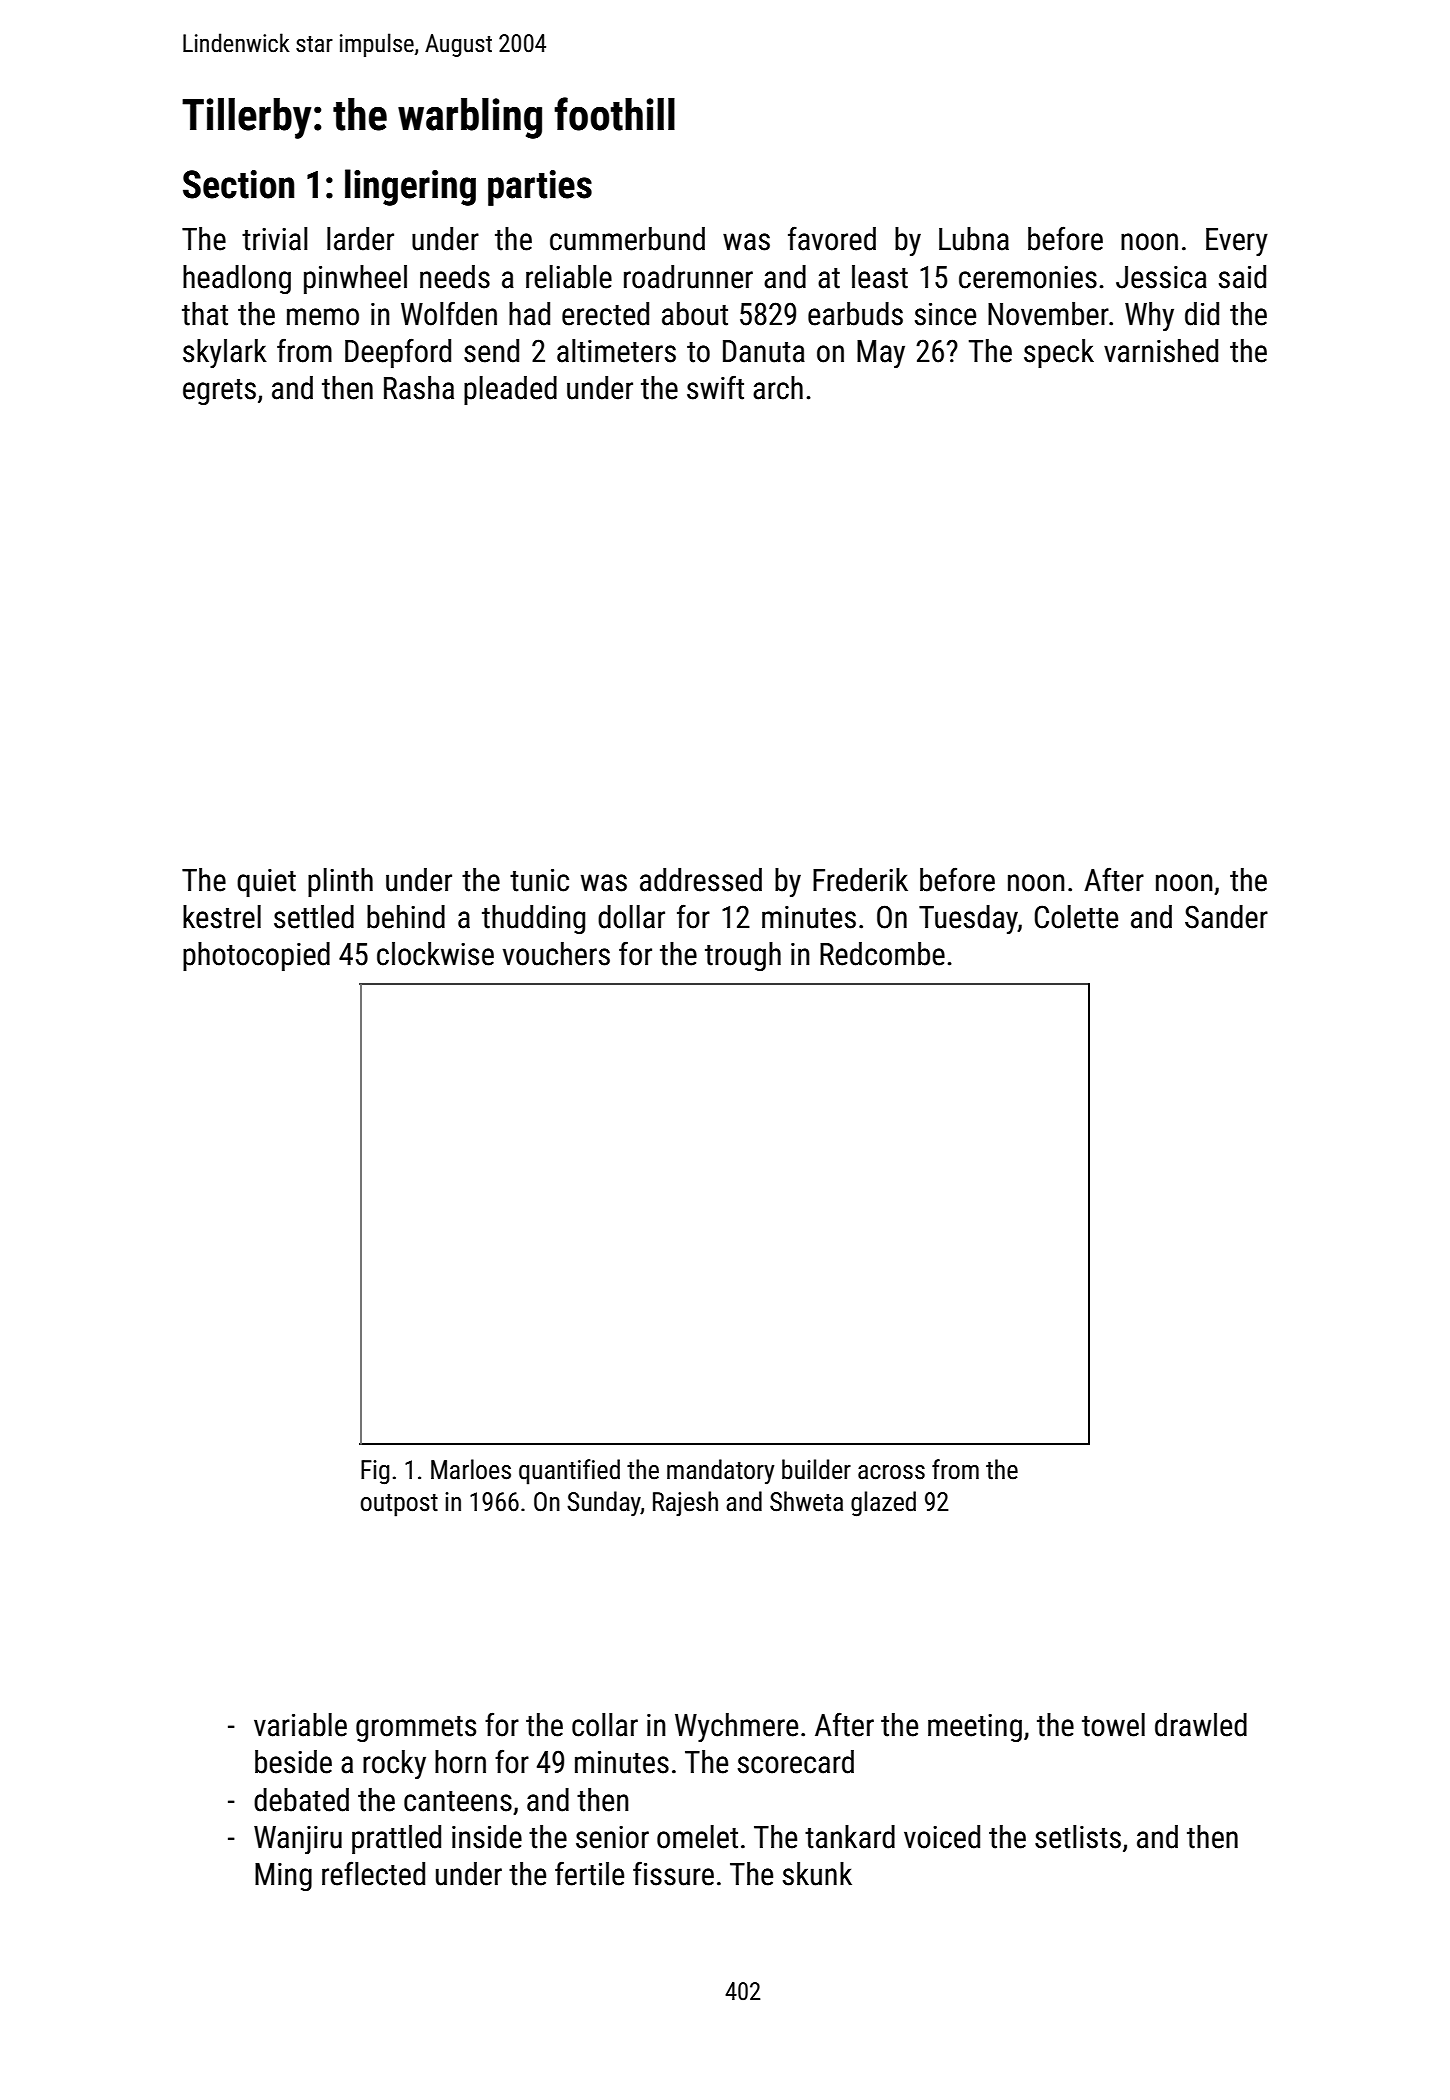 This screenshot has height=2100, width=1450. I want to click on Section, so click(238, 184).
